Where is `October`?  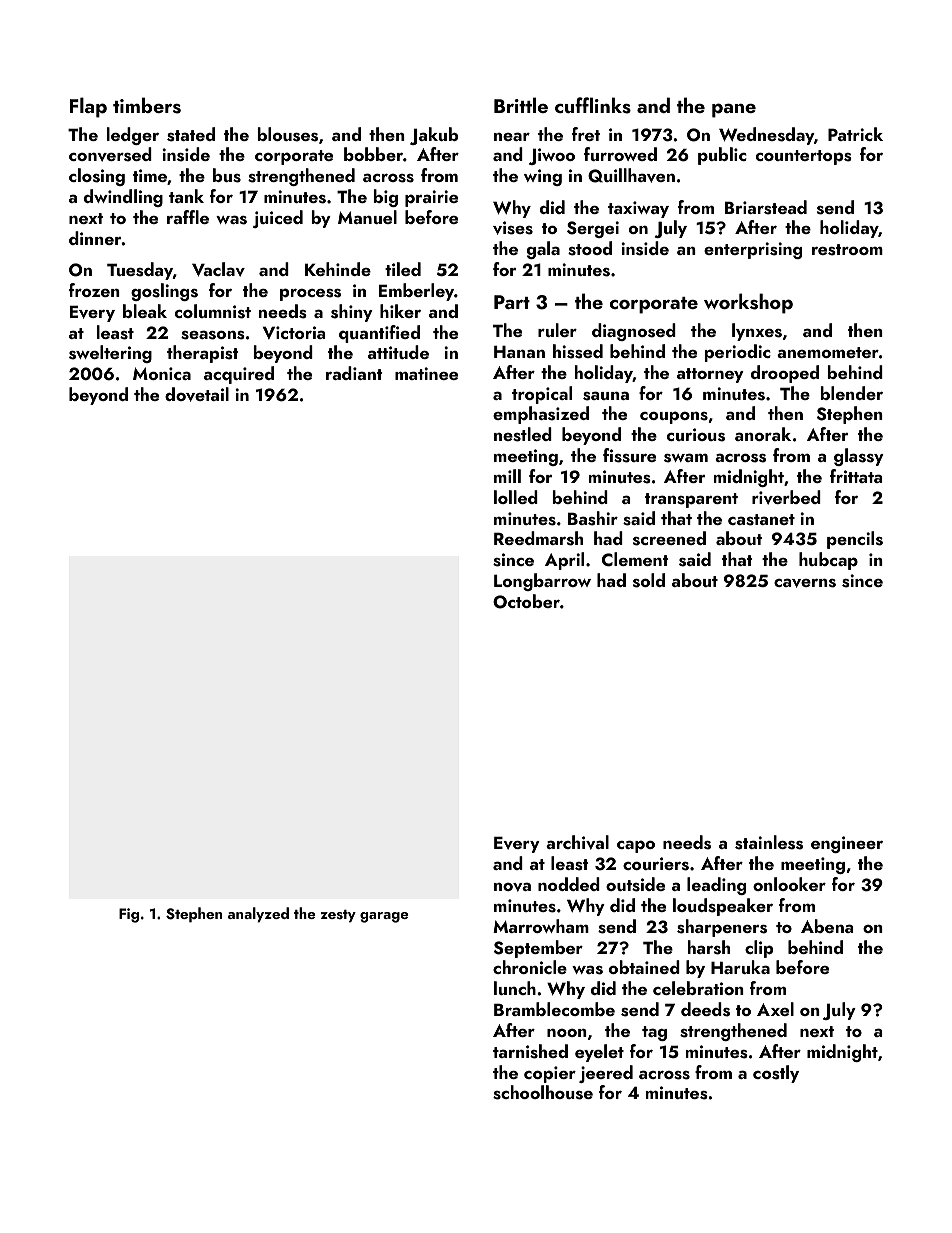
October is located at coordinates (526, 601).
